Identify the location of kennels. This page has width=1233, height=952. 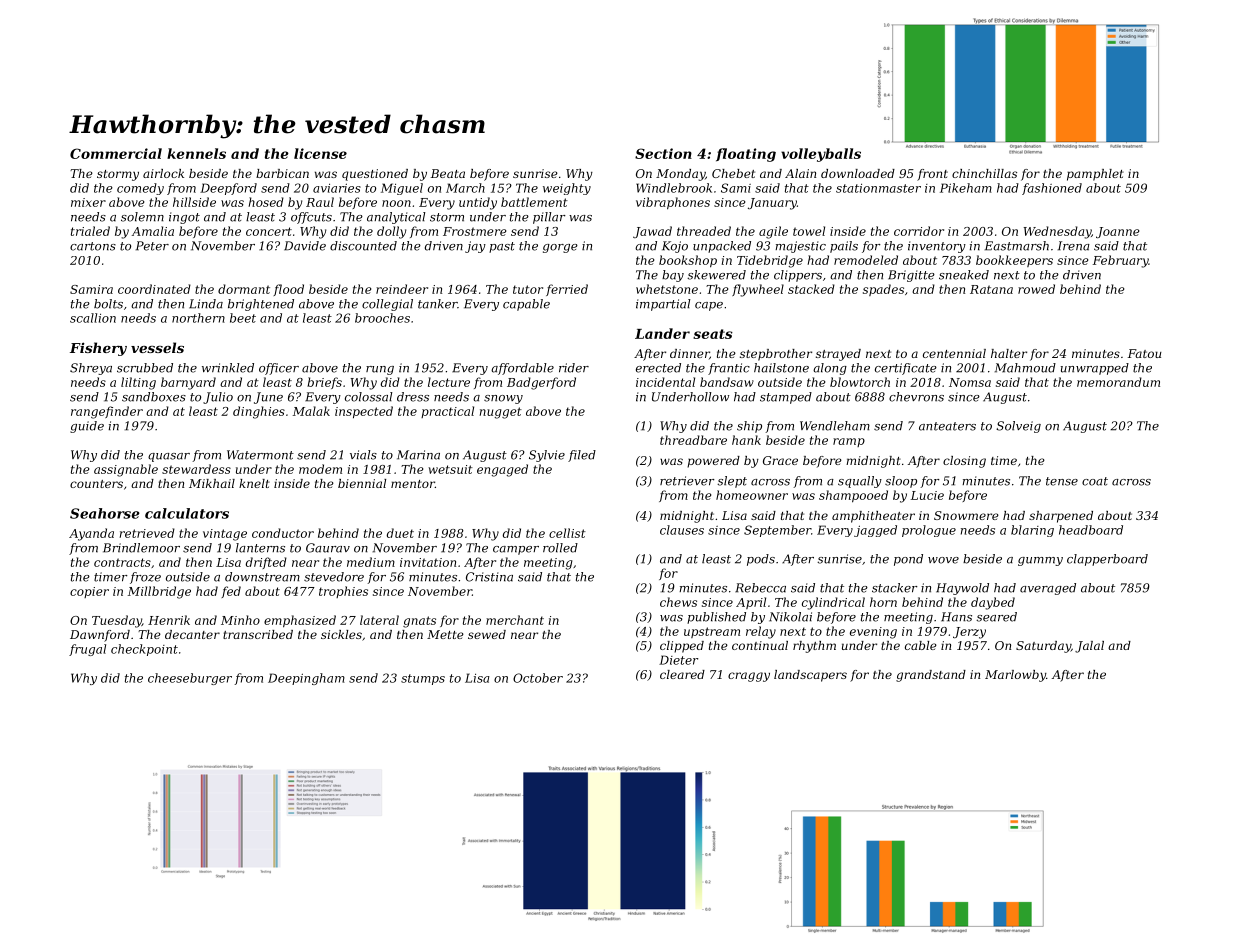
(196, 153).
